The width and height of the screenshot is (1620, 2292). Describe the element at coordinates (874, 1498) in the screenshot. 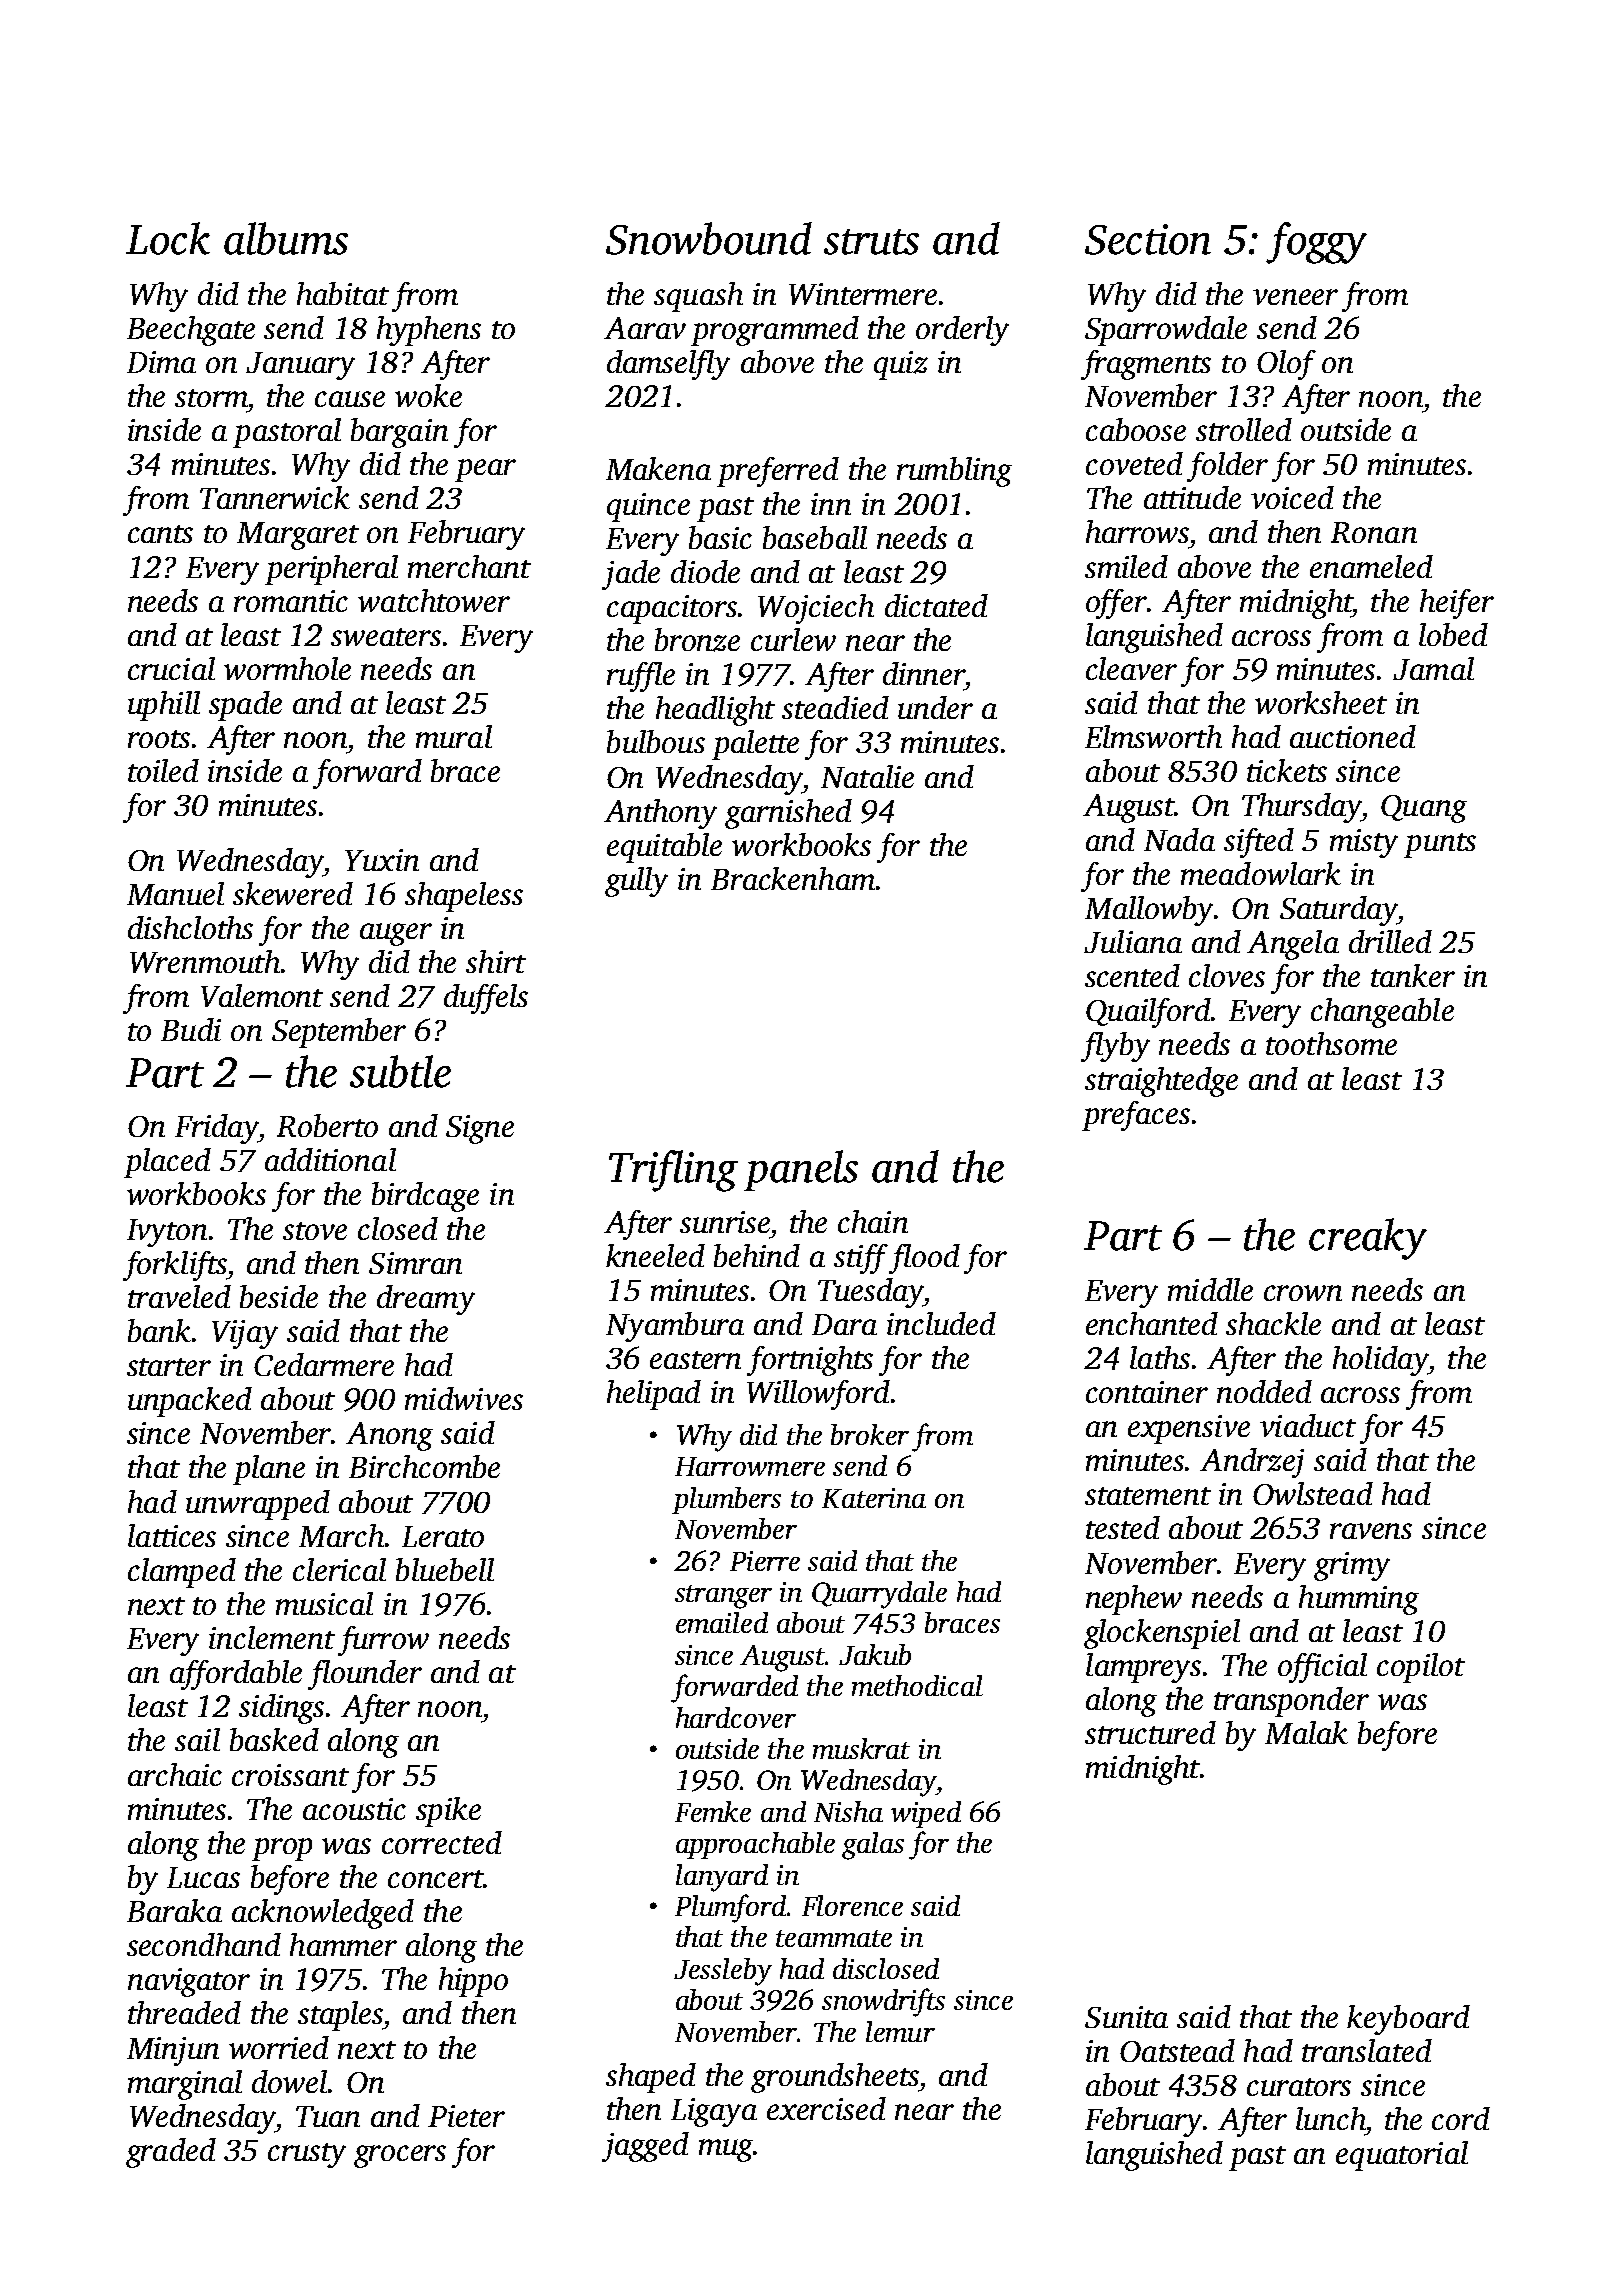

I see `Katerina` at that location.
